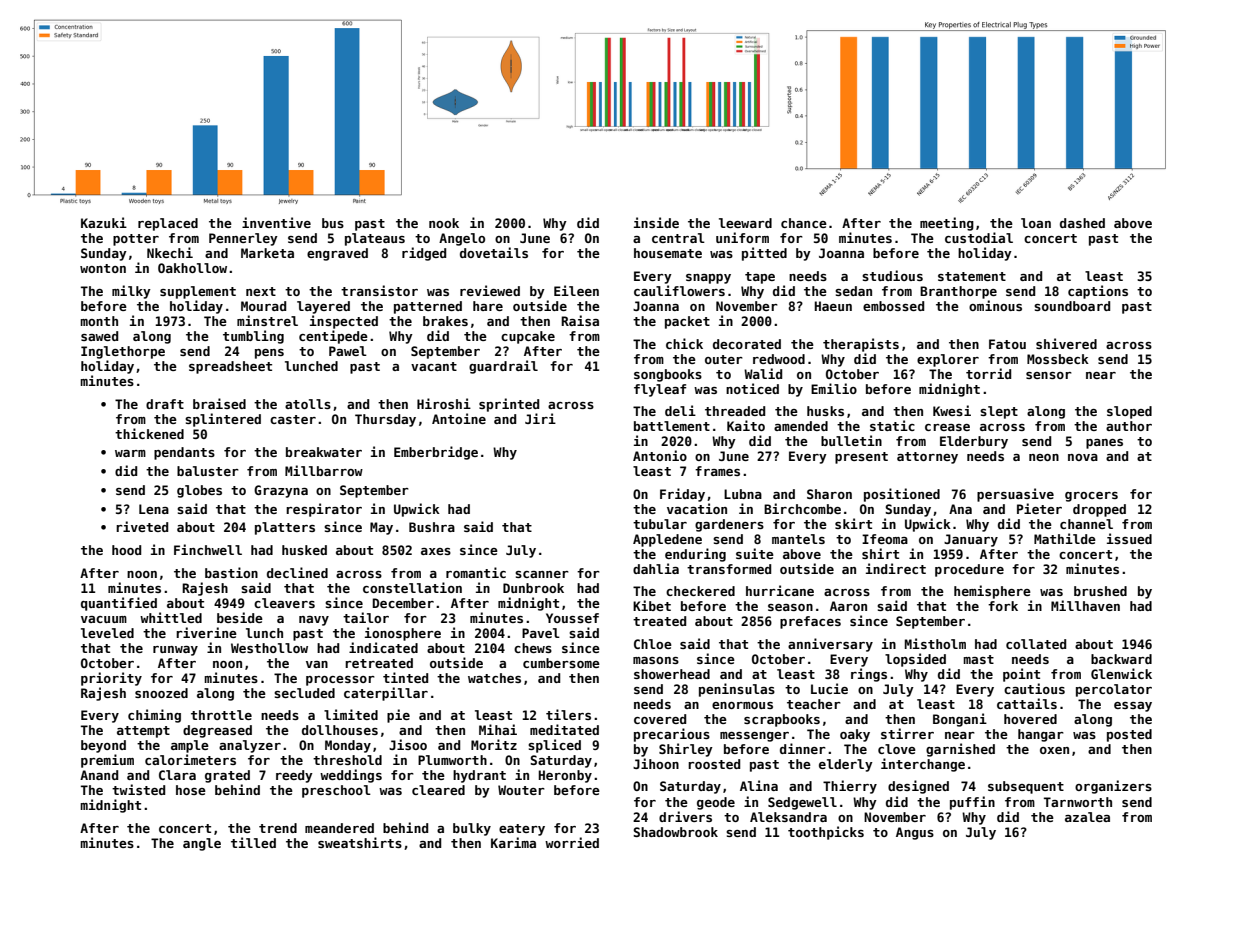  Describe the element at coordinates (123, 352) in the screenshot. I see `Inglethorpe` at that location.
